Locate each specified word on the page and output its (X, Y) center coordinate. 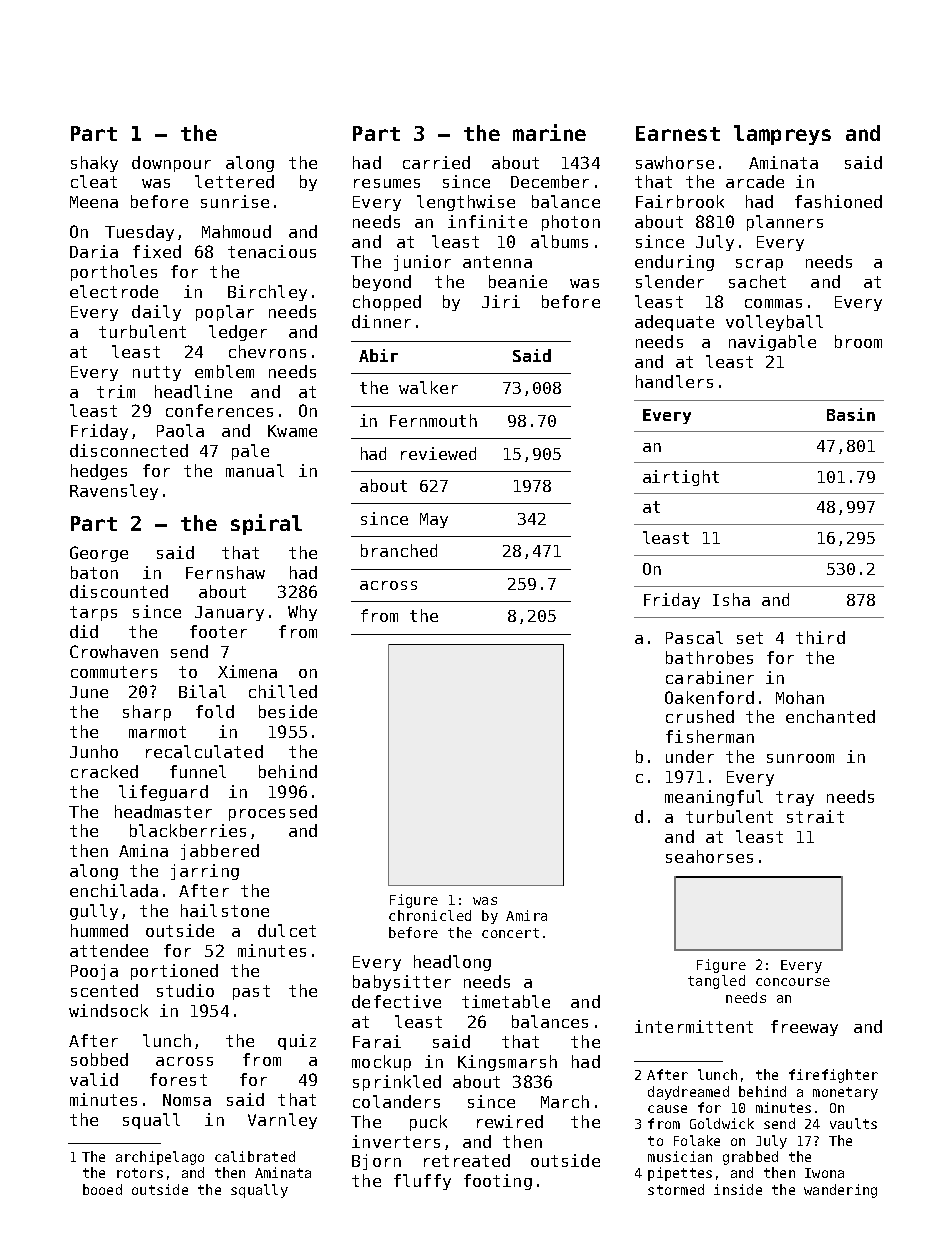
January (229, 613)
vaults (853, 1123)
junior (422, 263)
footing (498, 1182)
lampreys (782, 135)
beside (288, 711)
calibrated (255, 1156)
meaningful (714, 798)
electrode (114, 291)
